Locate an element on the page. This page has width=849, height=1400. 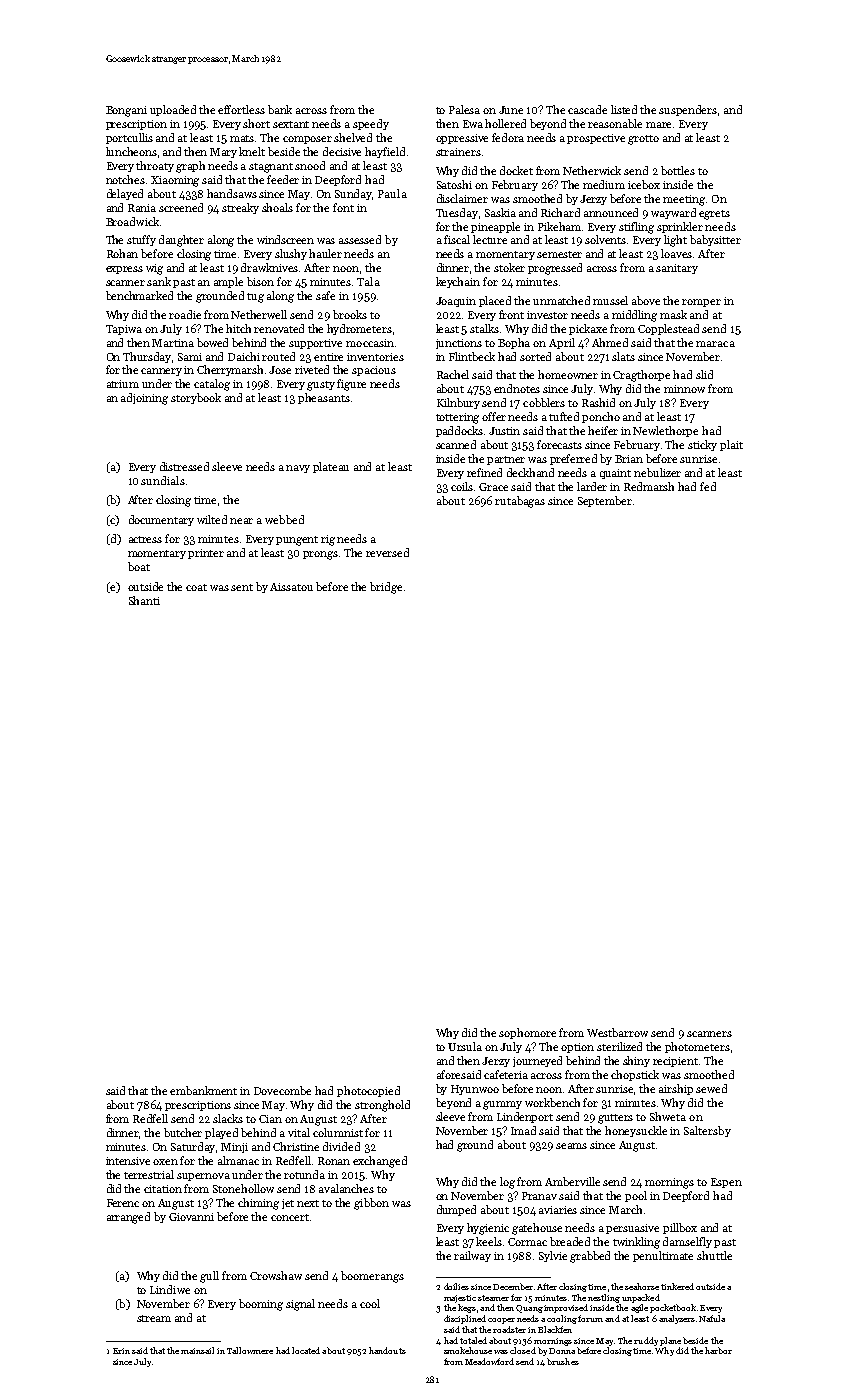
sent is located at coordinates (242, 587).
